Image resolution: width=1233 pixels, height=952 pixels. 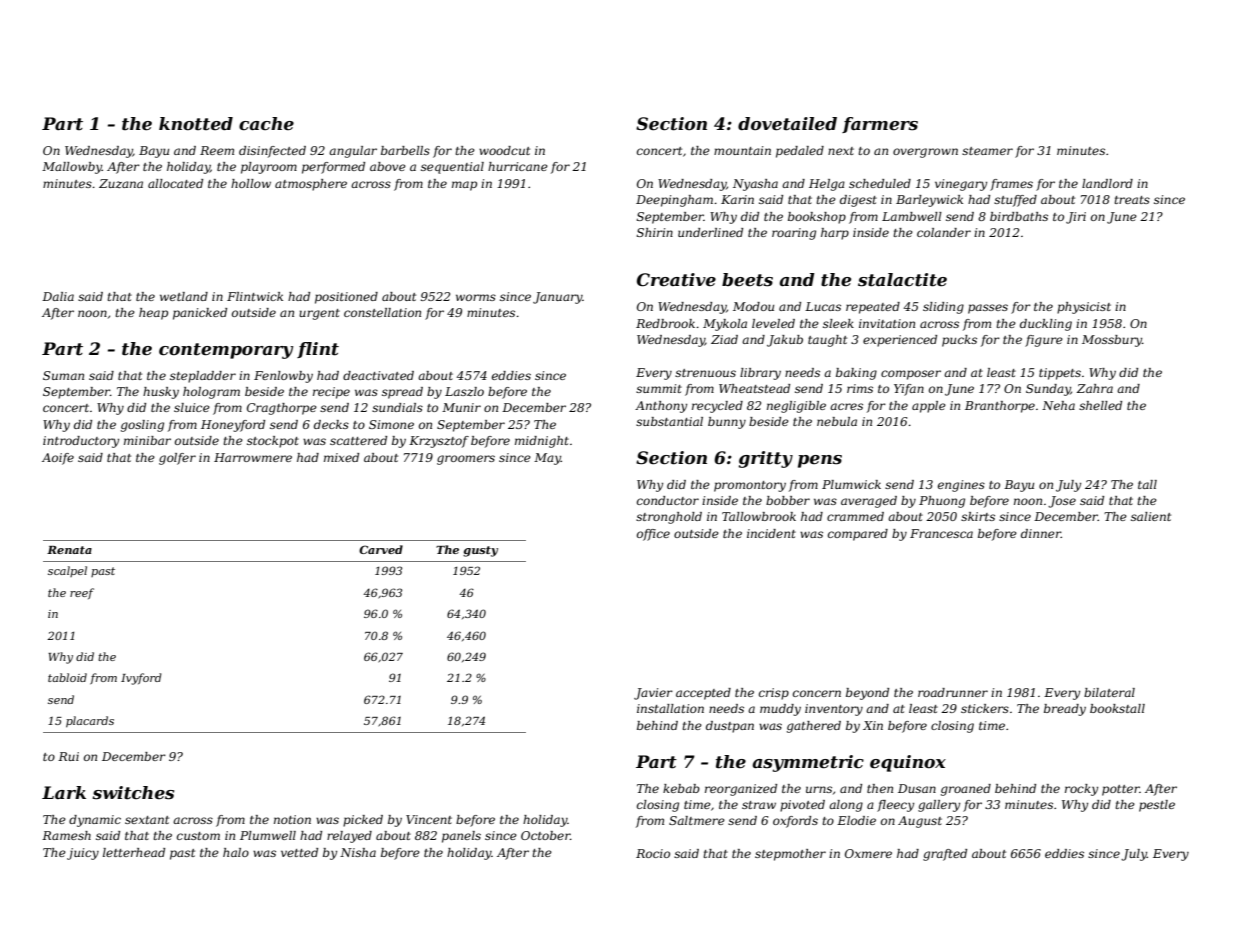 I want to click on groaned, so click(x=966, y=790).
